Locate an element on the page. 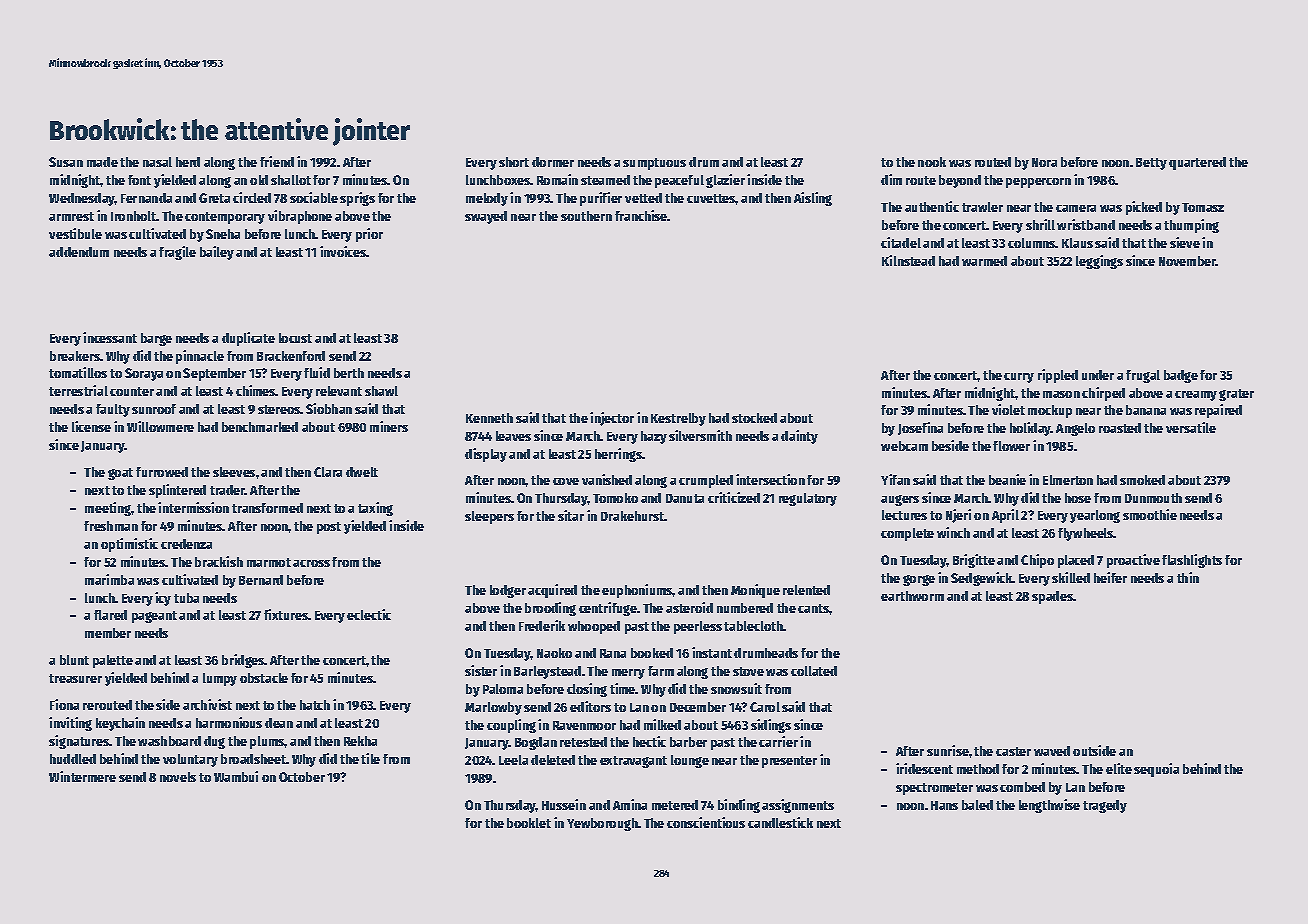 This page has height=924, width=1308. benchmarked is located at coordinates (260, 427).
